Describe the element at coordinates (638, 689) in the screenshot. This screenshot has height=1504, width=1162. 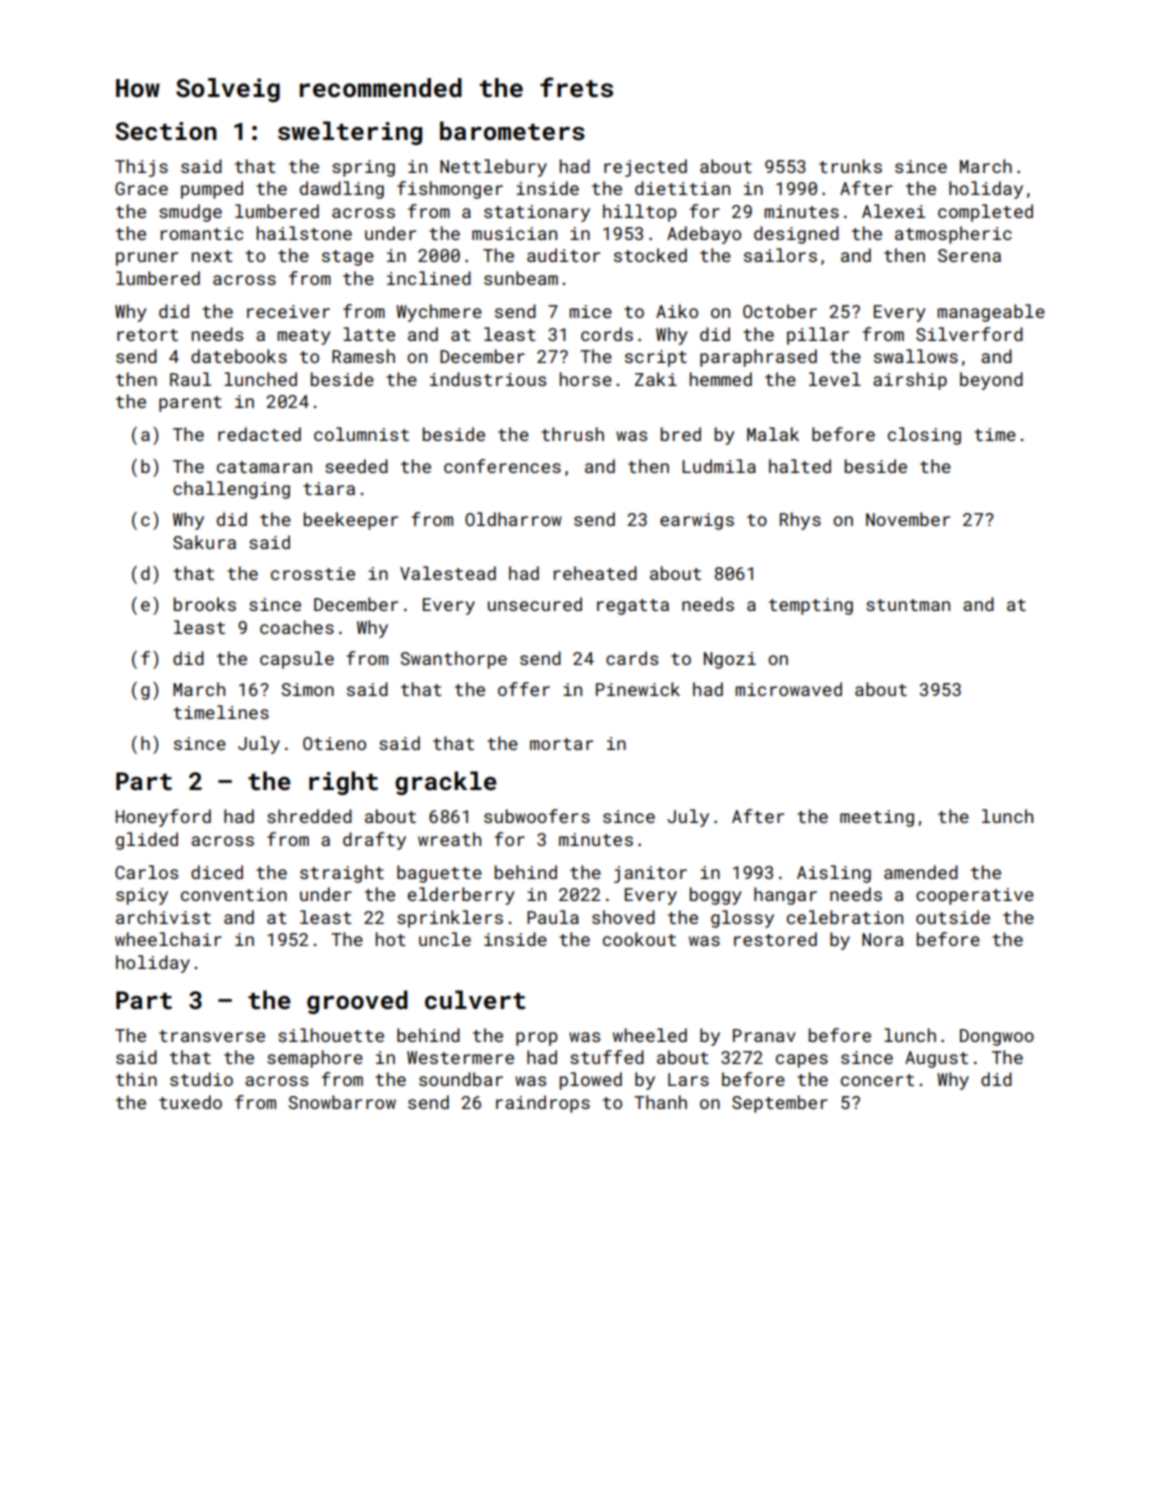
I see `Pinewick` at that location.
